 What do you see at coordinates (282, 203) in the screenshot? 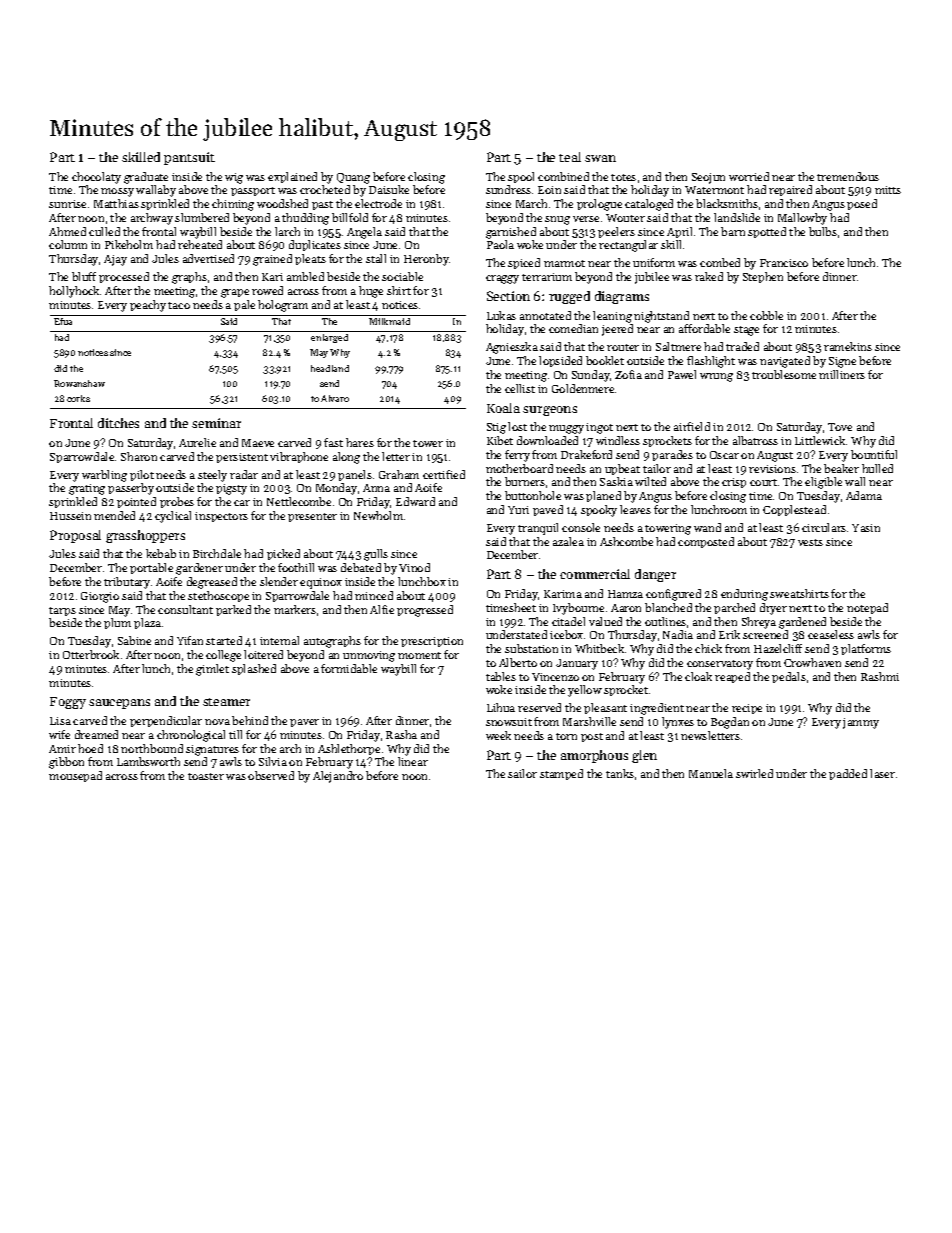
I see `woodshed` at bounding box center [282, 203].
